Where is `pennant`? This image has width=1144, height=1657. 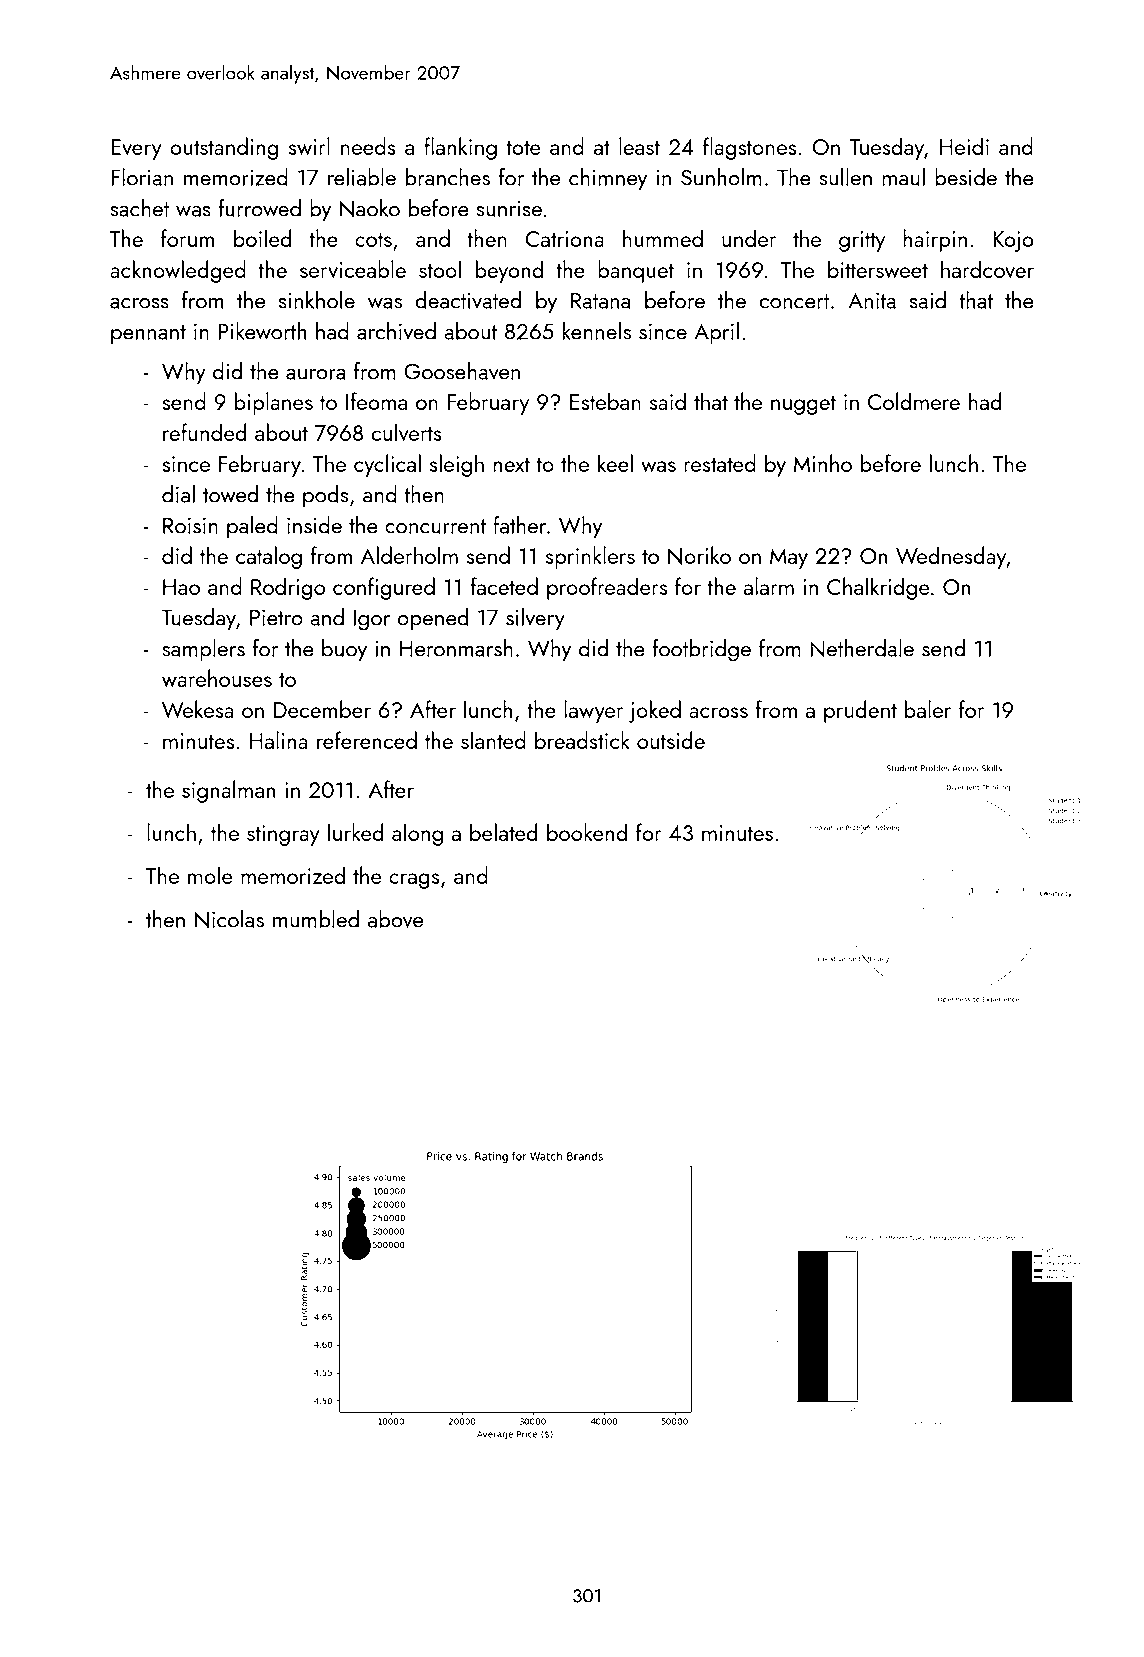 pennant is located at coordinates (148, 335).
